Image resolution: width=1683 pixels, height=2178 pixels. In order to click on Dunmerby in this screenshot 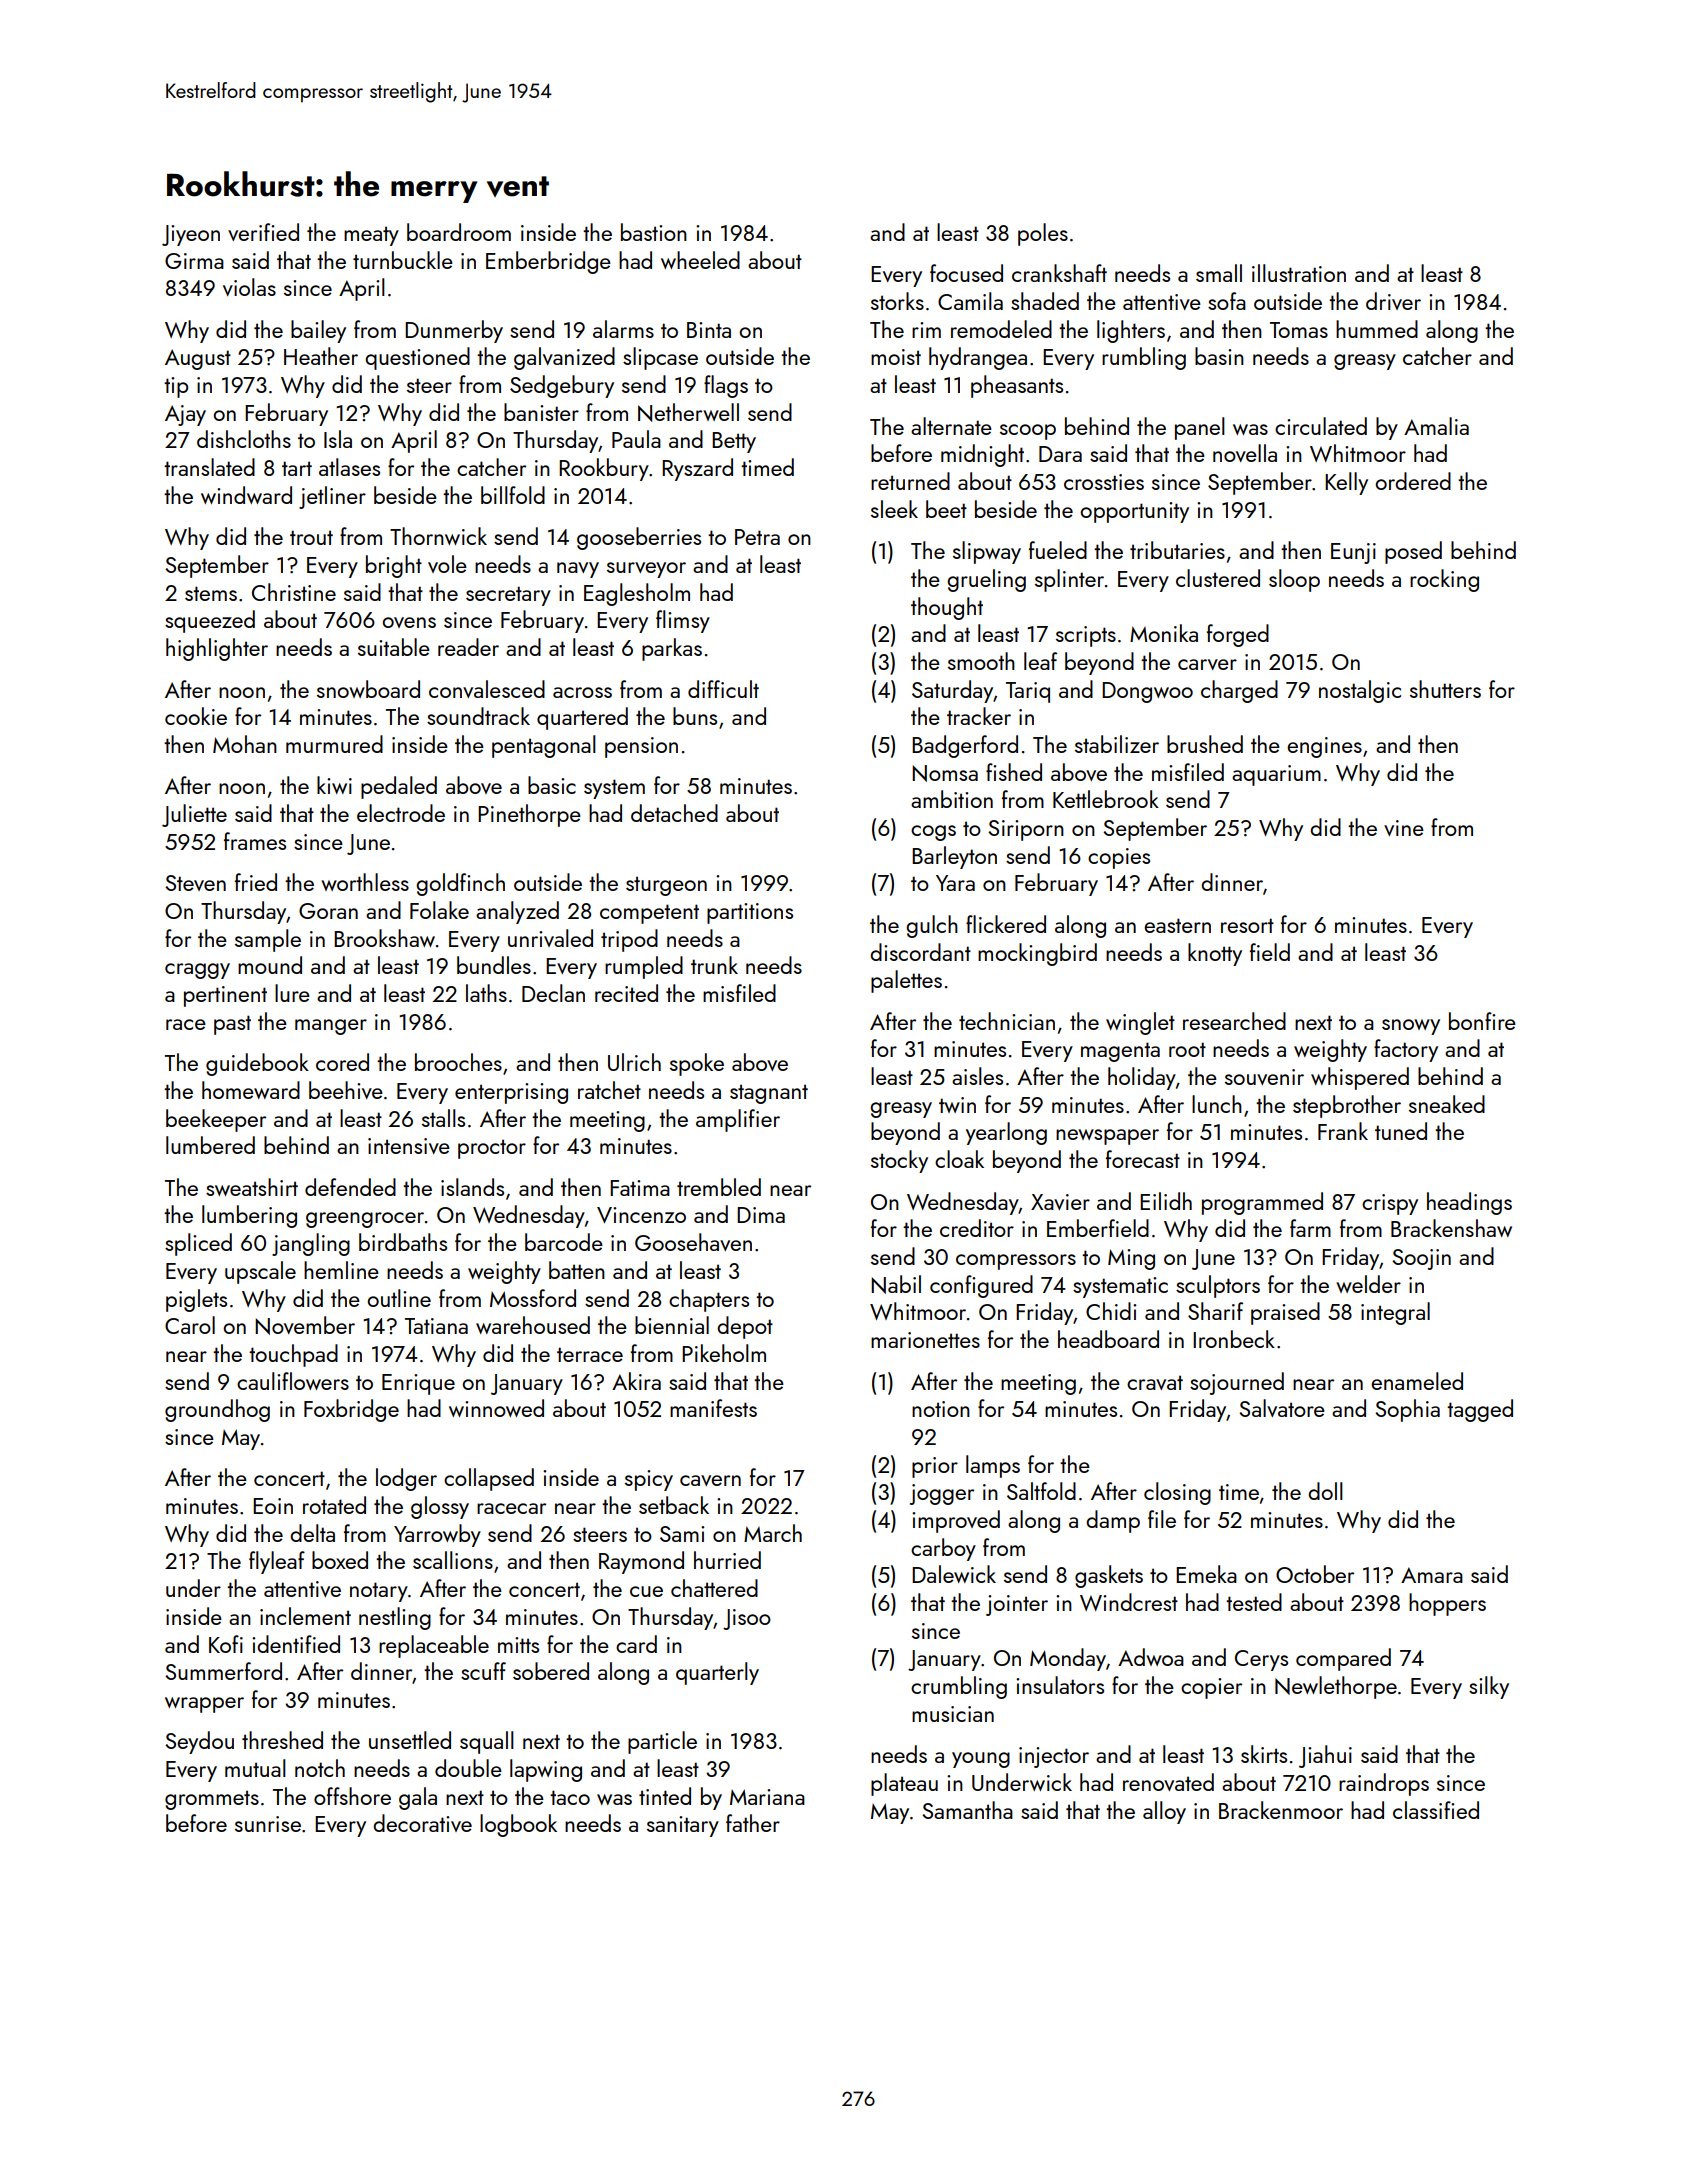, I will do `click(454, 331)`.
